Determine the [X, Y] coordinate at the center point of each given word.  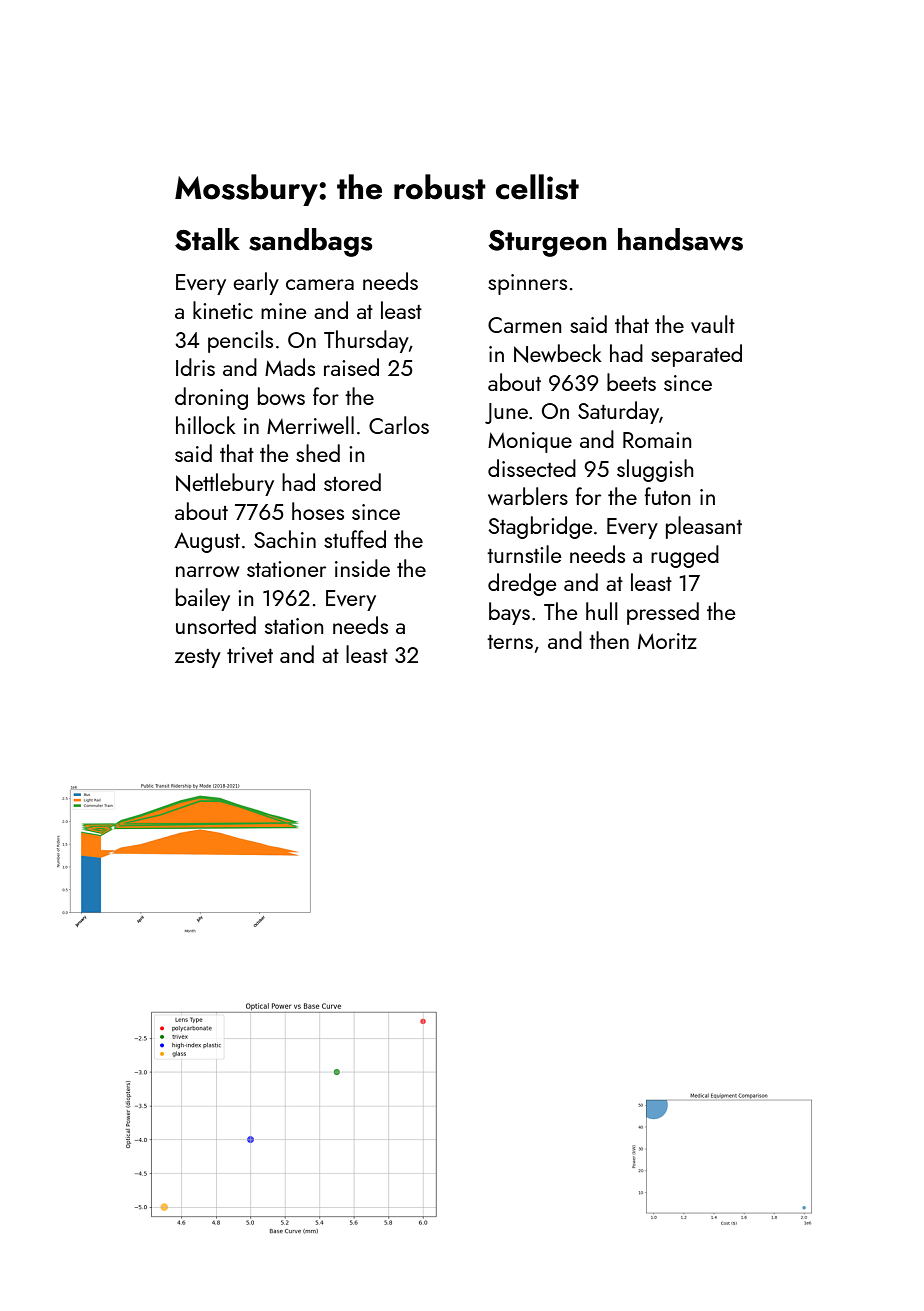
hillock [206, 425]
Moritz [667, 641]
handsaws [680, 239]
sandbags [311, 242]
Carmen [525, 325]
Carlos [399, 425]
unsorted [216, 625]
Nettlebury [225, 484]
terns [510, 642]
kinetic [223, 310]
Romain [657, 440]
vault [713, 324]
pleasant [704, 527]
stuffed [355, 539]
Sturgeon [547, 243]
